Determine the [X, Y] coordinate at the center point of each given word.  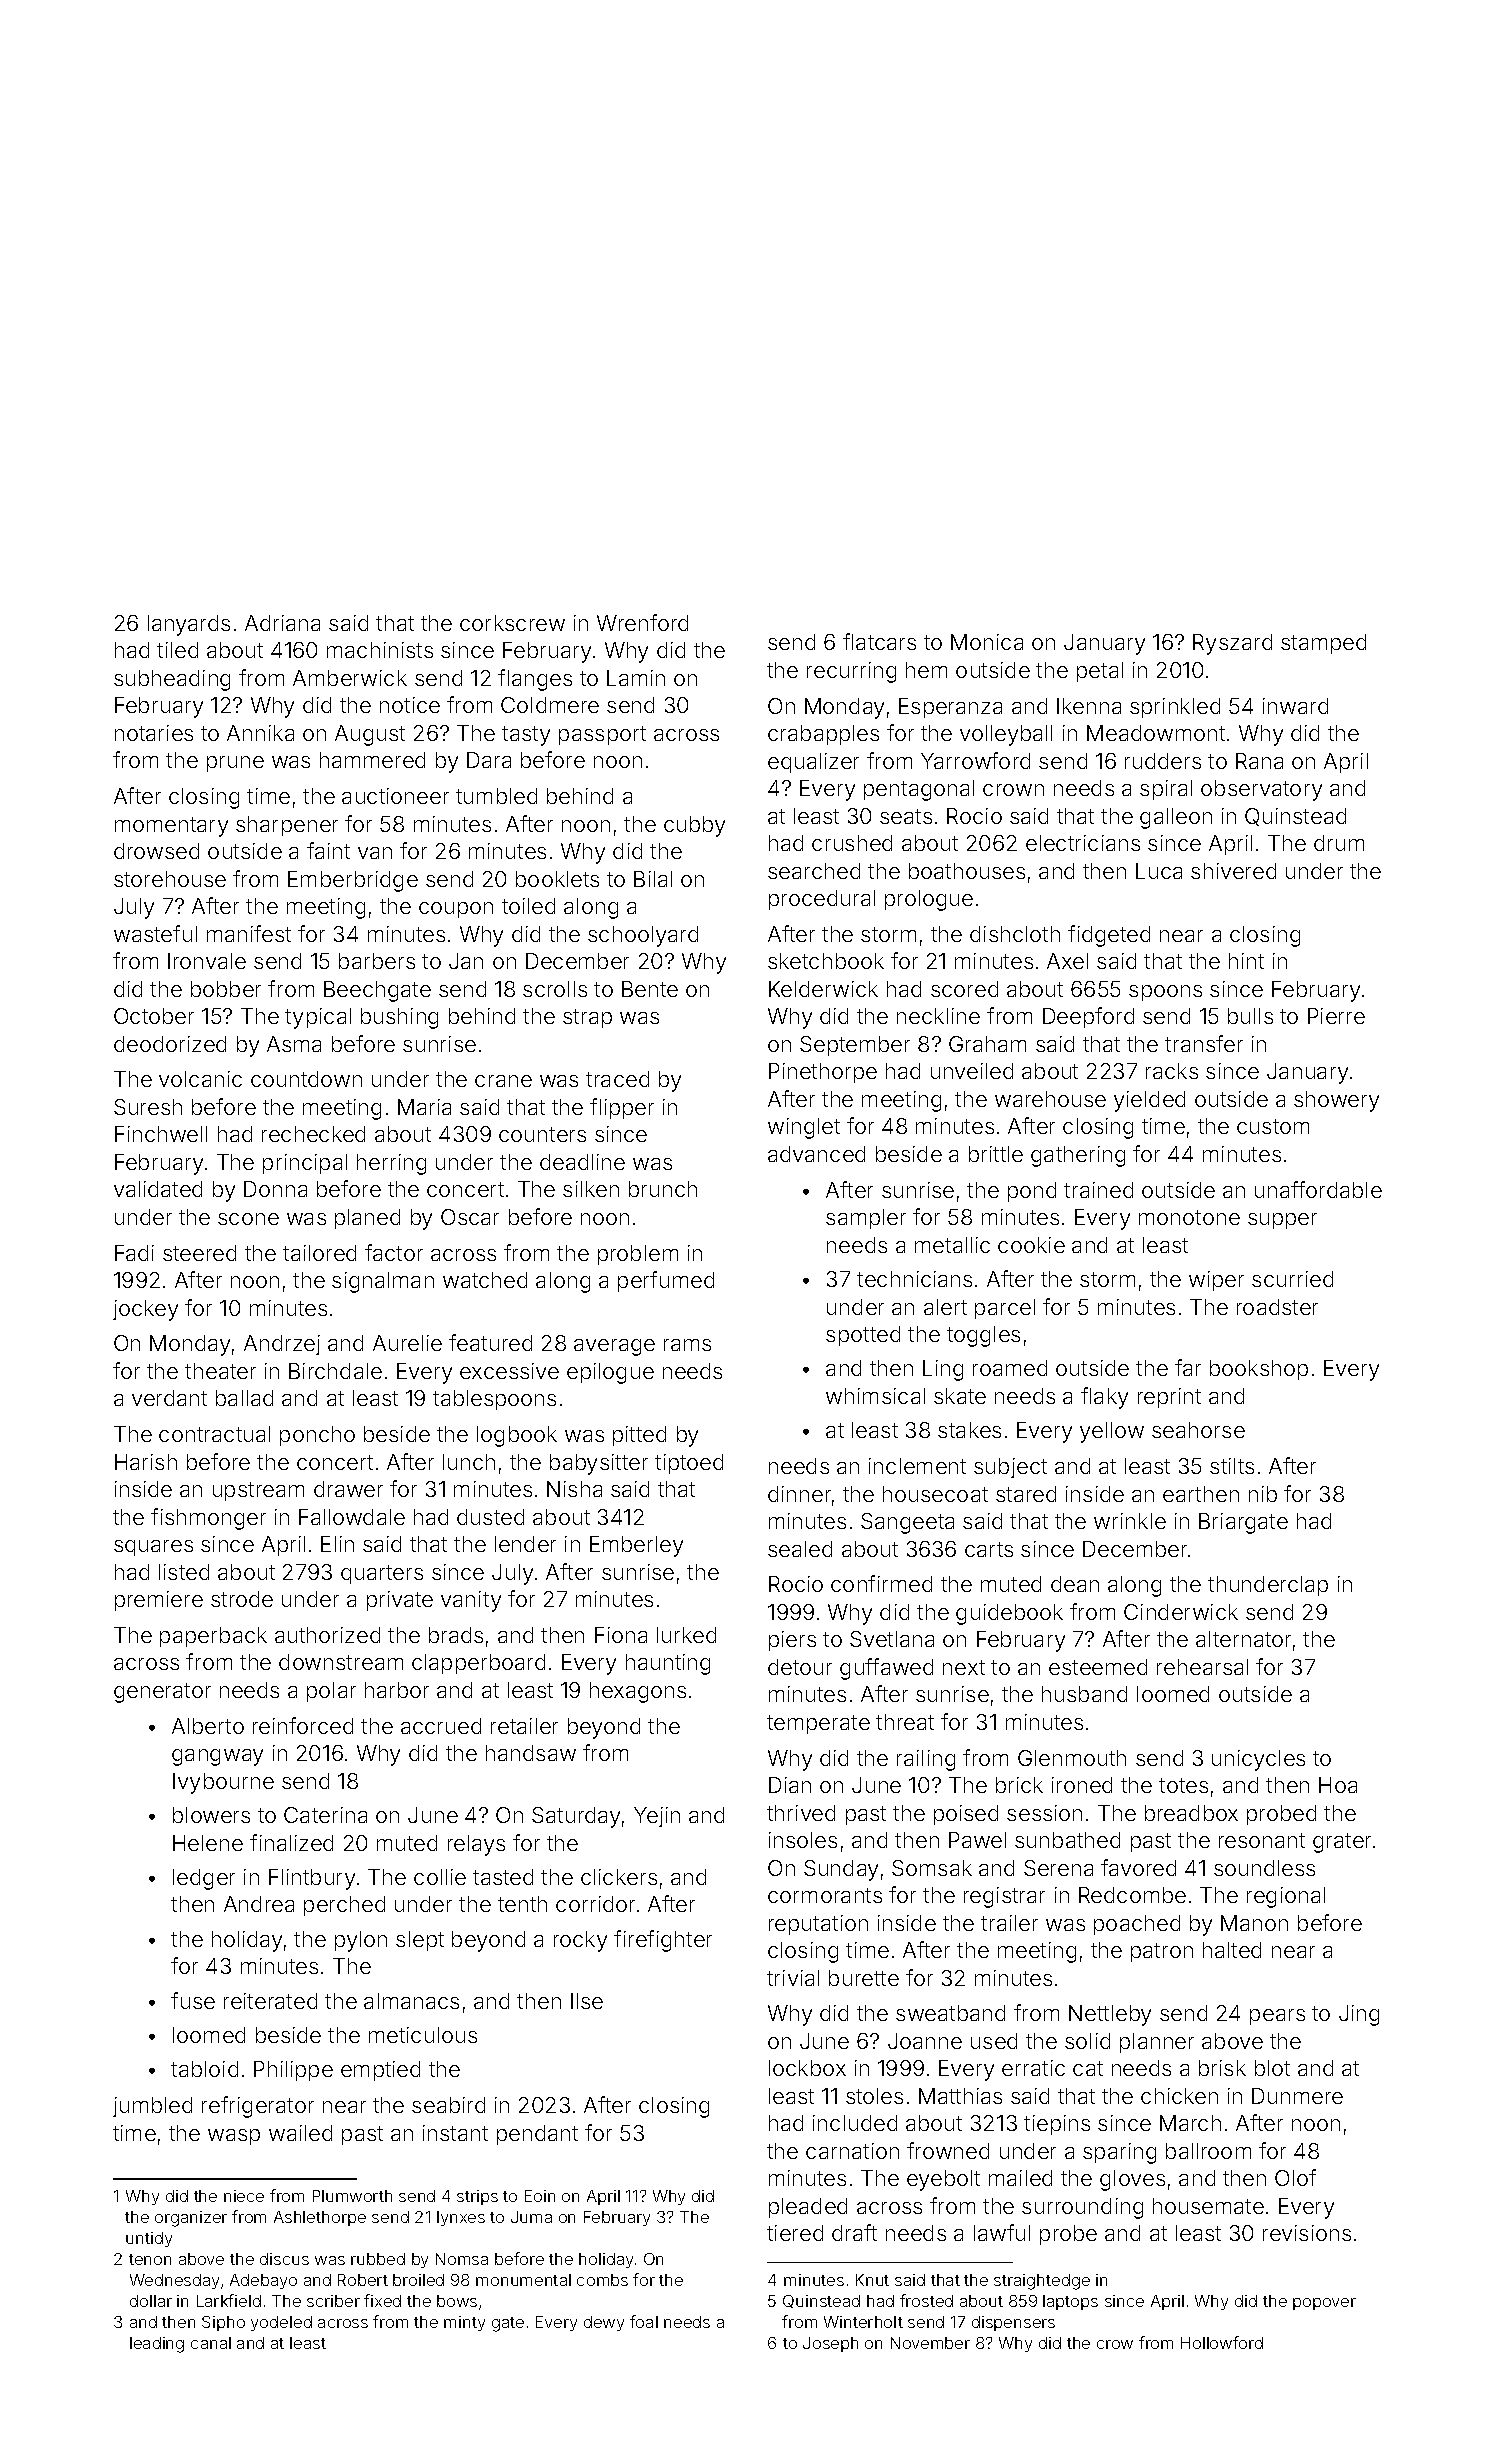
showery [1336, 1101]
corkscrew [512, 623]
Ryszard [1232, 644]
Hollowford [1222, 2342]
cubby [694, 826]
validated [158, 1189]
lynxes [461, 2218]
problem [638, 1255]
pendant [537, 2135]
